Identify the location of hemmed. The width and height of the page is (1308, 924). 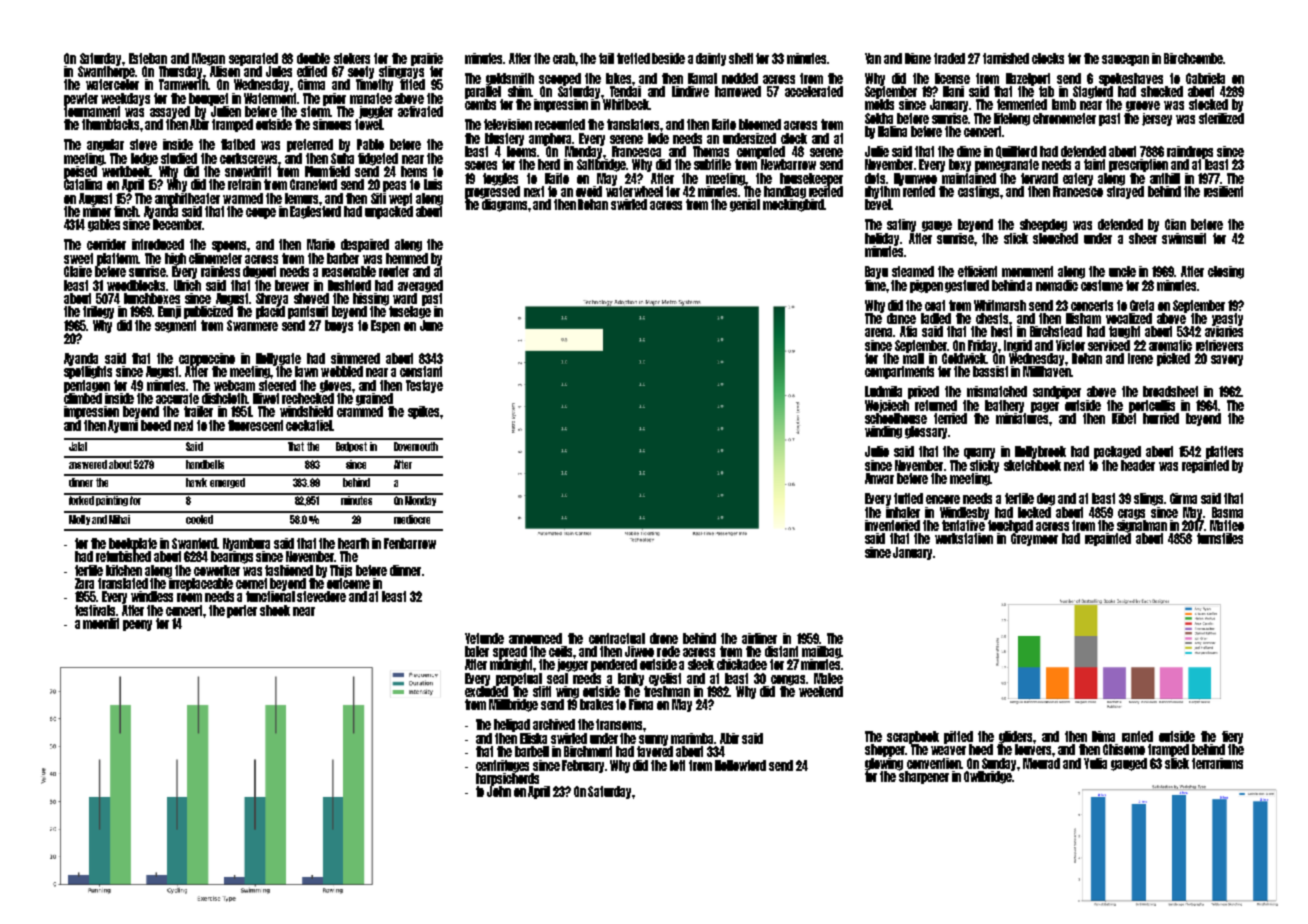
(407, 258).
